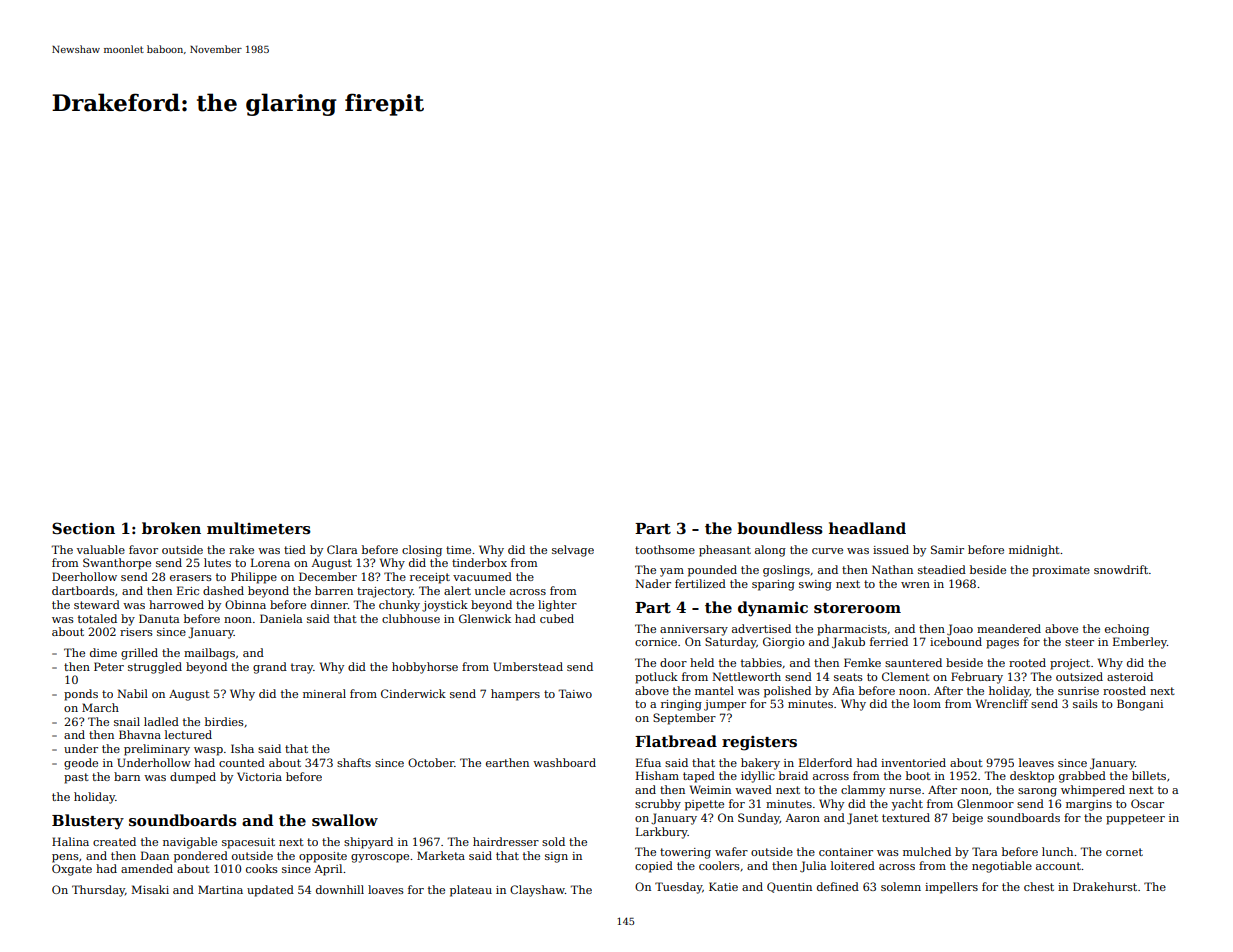 The width and height of the screenshot is (1233, 952). What do you see at coordinates (259, 776) in the screenshot?
I see `Victoria` at bounding box center [259, 776].
